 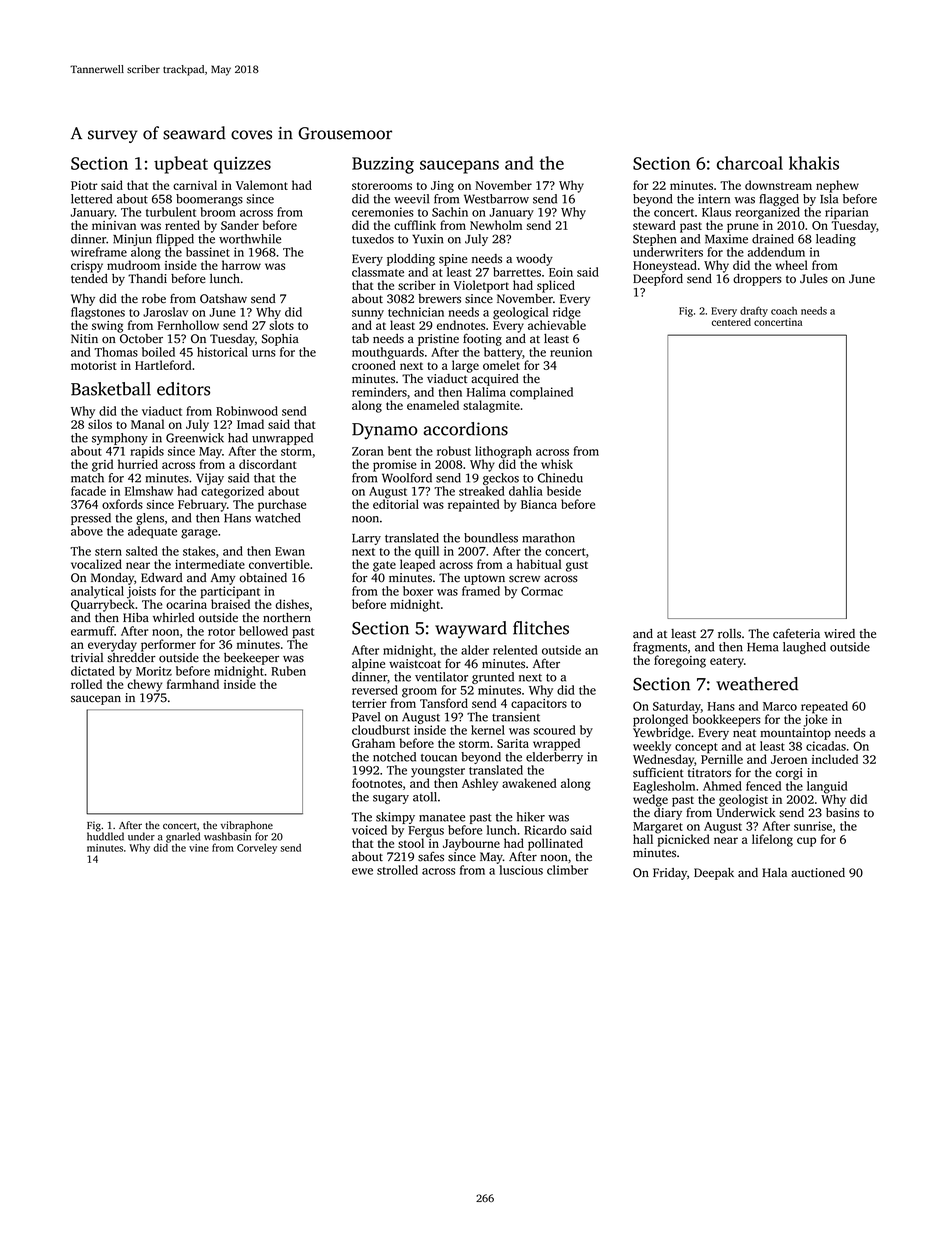 I want to click on safes, so click(x=431, y=856).
